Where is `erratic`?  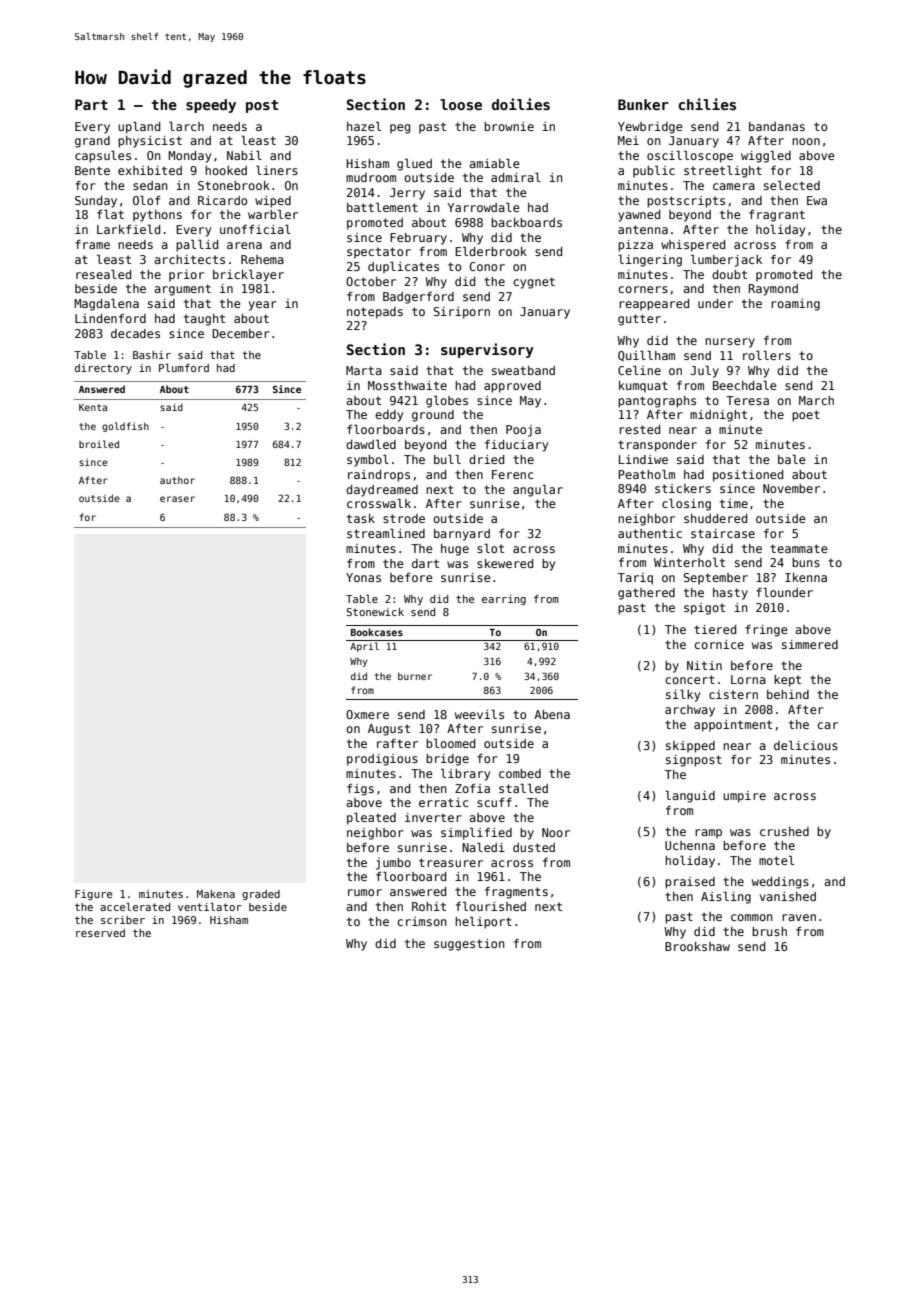 erratic is located at coordinates (443, 802).
